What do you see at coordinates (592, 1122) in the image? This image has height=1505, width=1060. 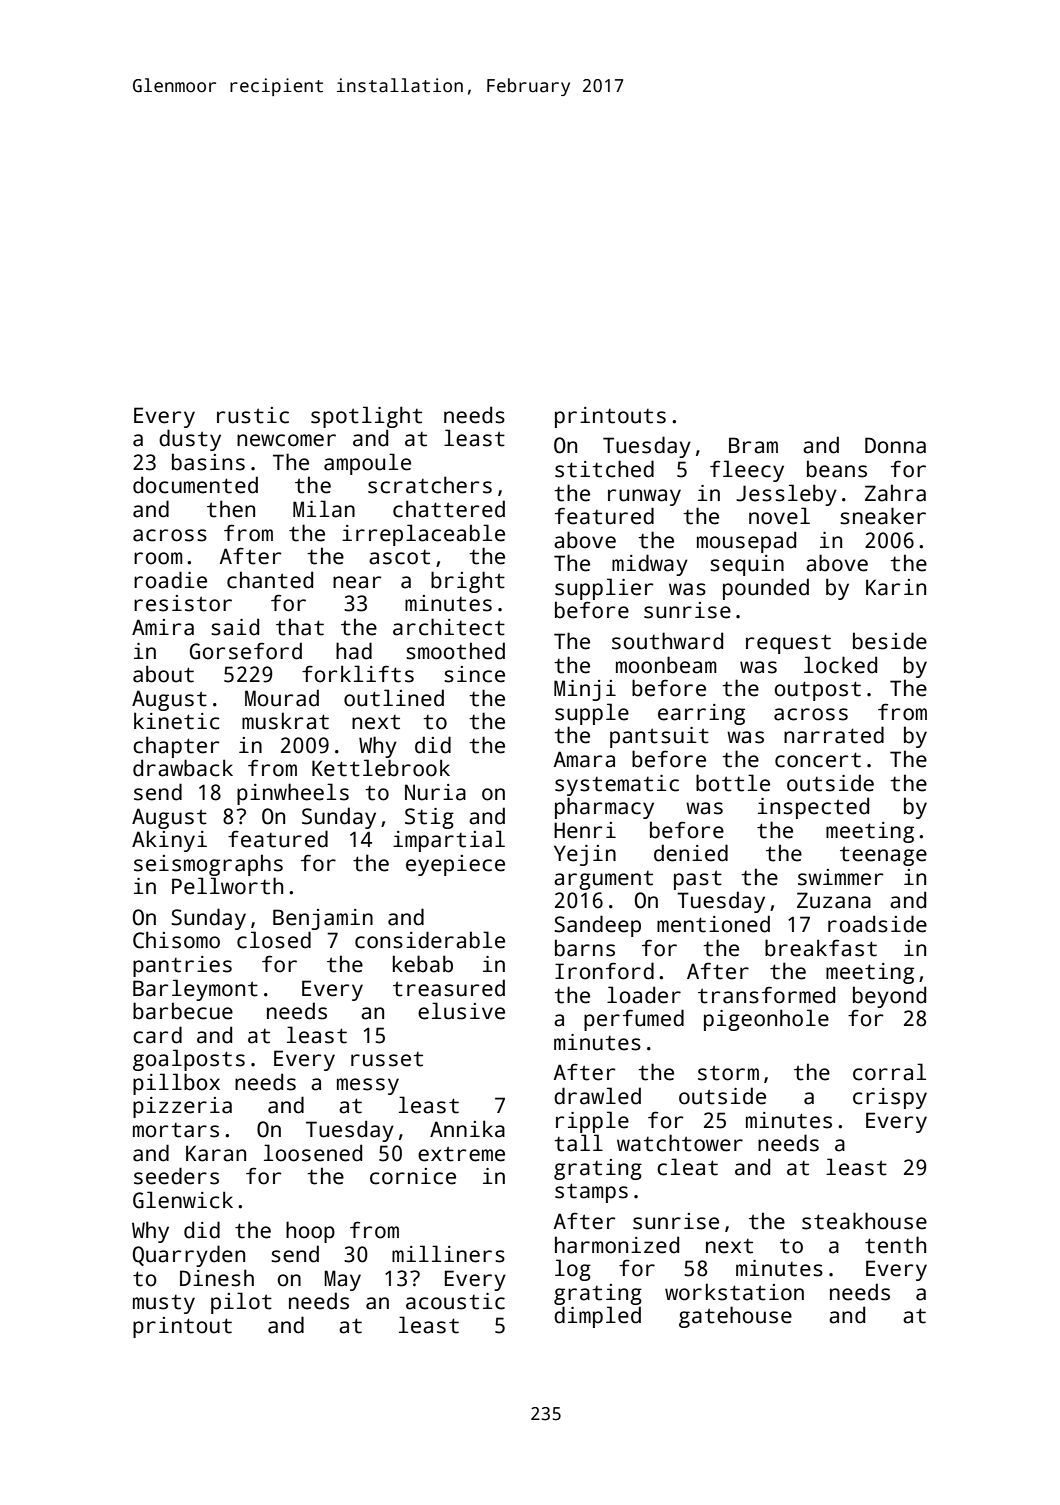 I see `ripple` at bounding box center [592, 1122].
